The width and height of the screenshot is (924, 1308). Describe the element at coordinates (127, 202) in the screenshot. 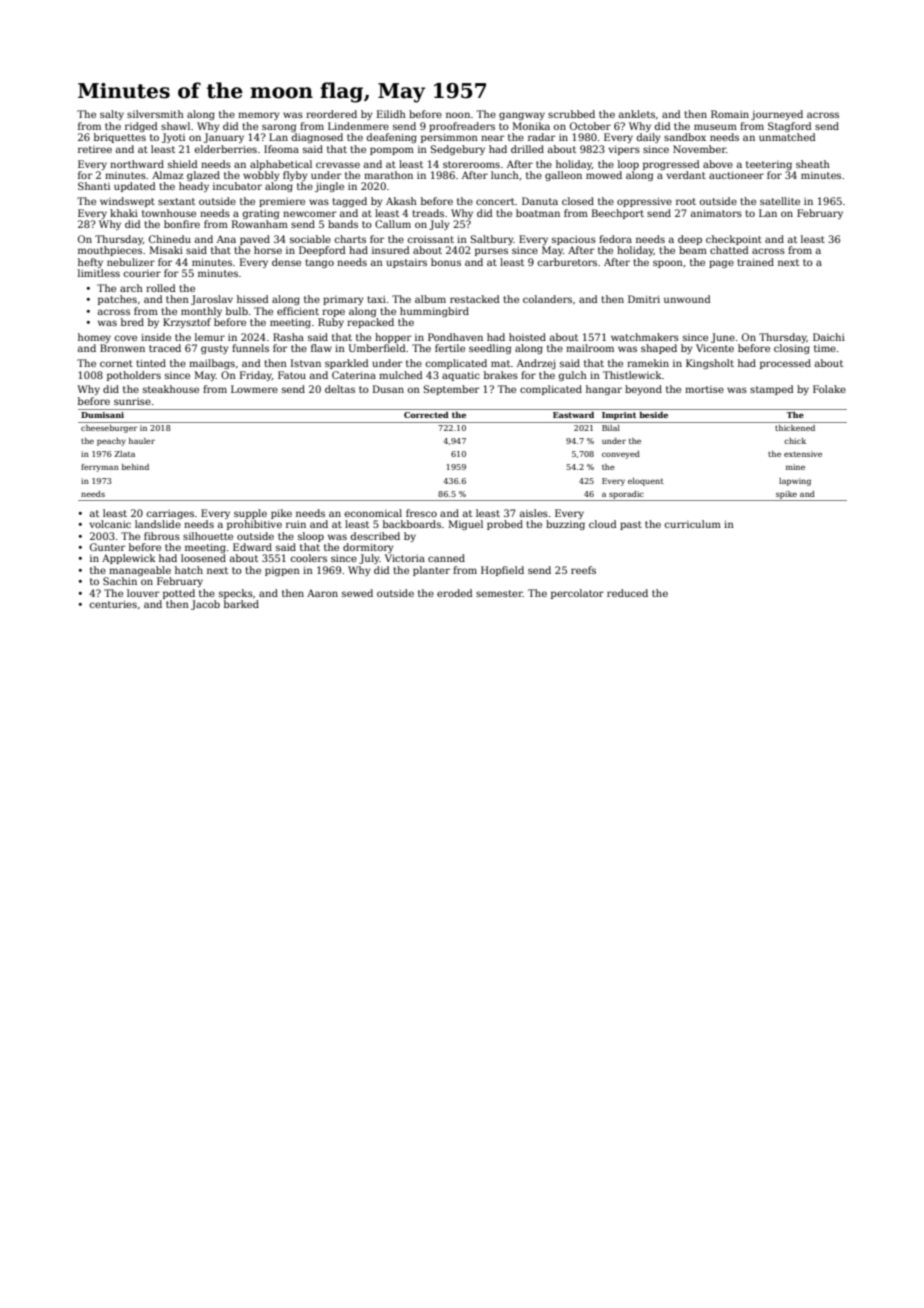

I see `windswept` at that location.
